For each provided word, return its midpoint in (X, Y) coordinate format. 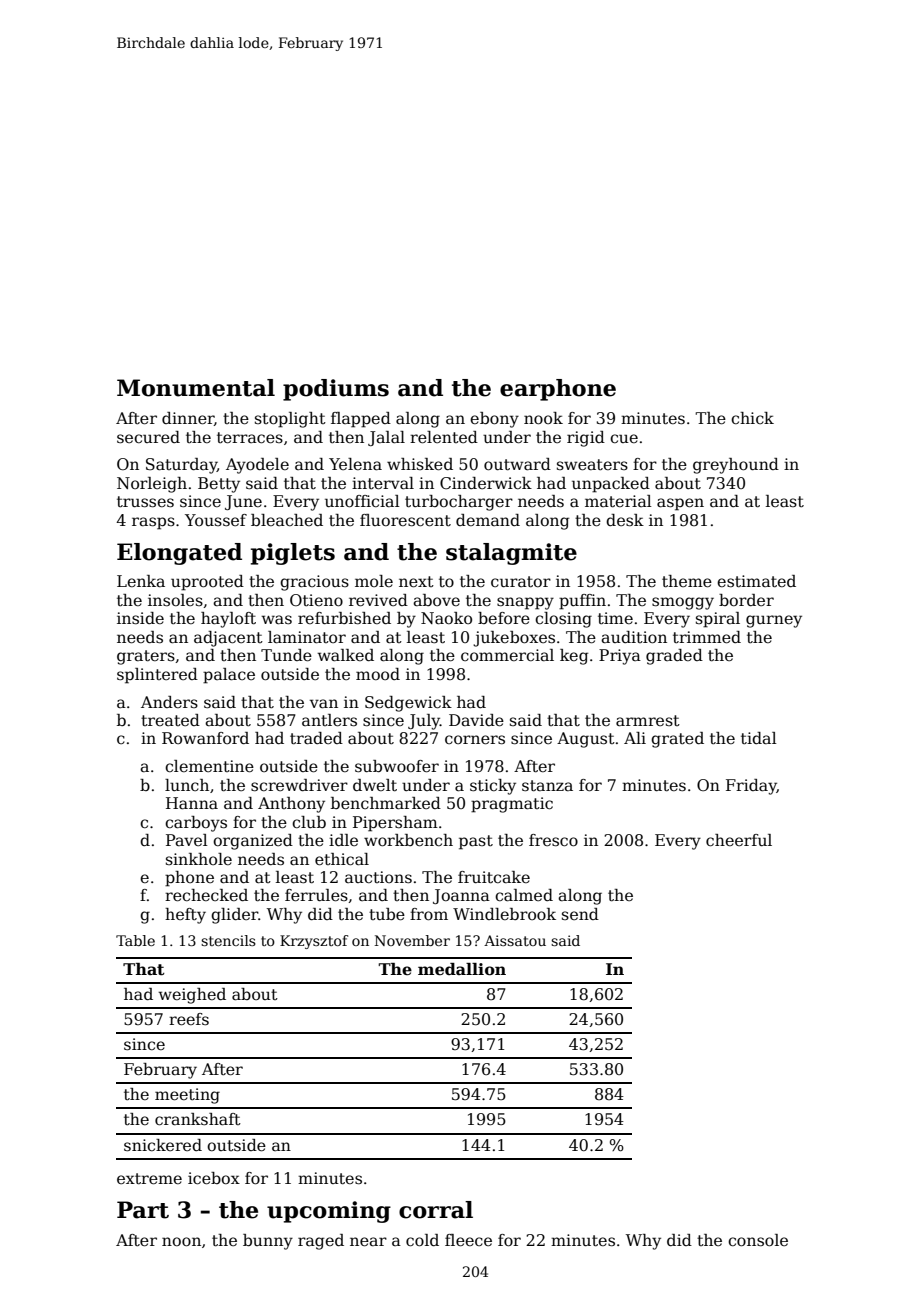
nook (543, 418)
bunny (268, 1242)
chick (752, 418)
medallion (462, 969)
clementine (209, 766)
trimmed (707, 637)
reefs (189, 1019)
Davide (476, 720)
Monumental (196, 388)
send (580, 914)
